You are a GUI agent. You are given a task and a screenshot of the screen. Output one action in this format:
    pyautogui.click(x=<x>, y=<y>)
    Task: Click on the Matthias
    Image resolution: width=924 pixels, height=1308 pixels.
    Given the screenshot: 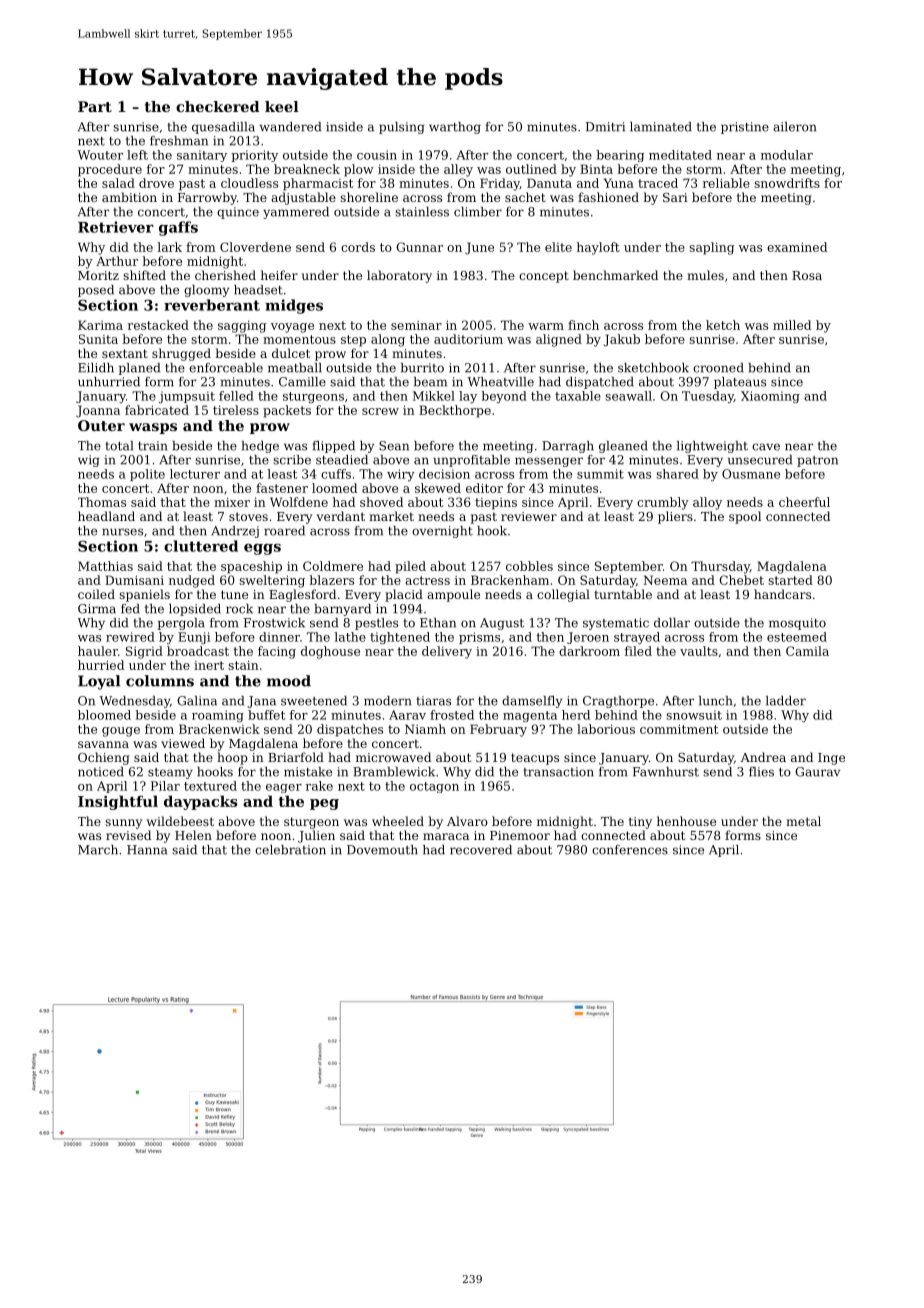 What is the action you would take?
    pyautogui.click(x=105, y=566)
